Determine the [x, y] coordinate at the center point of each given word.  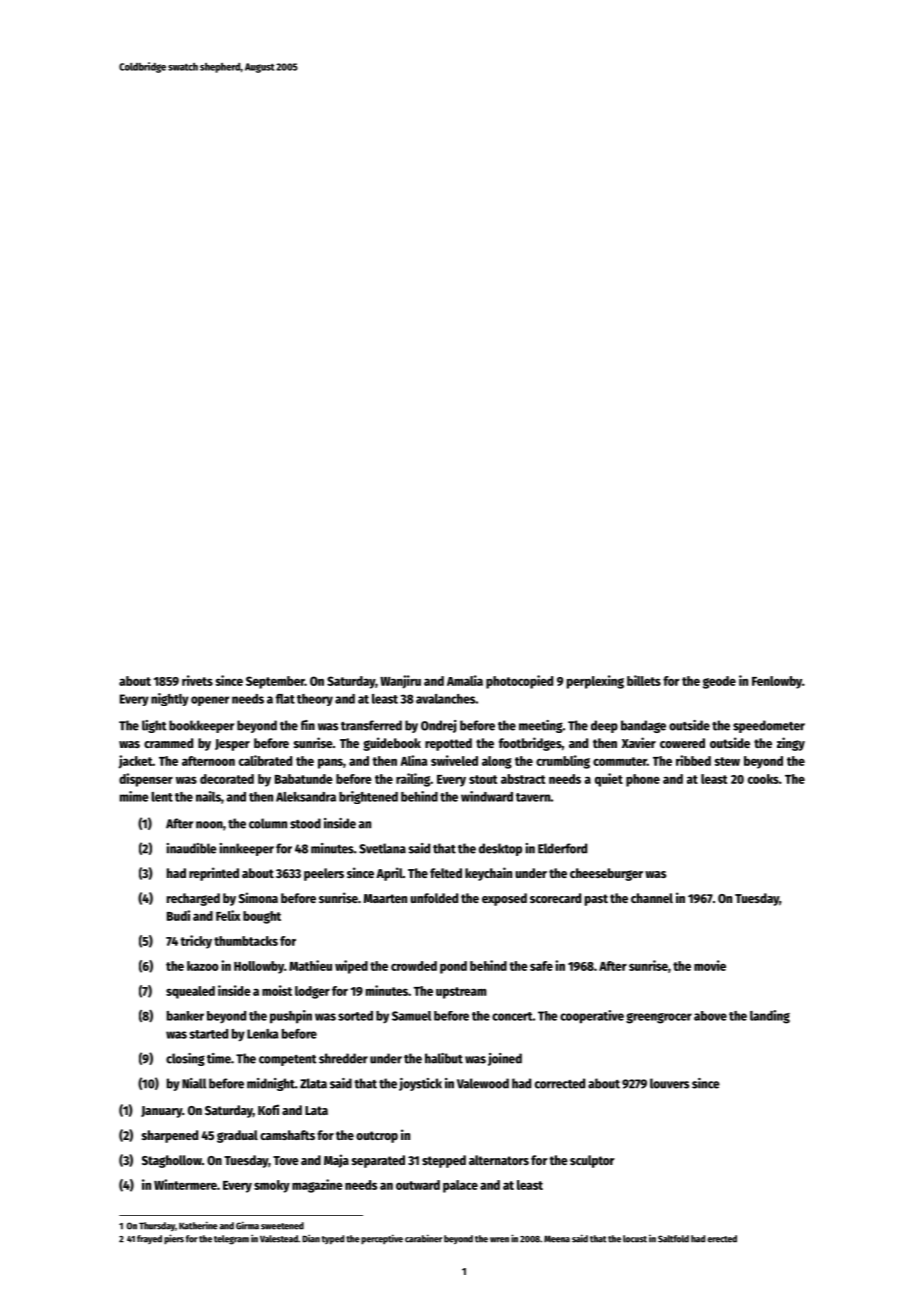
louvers [669, 1083]
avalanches [445, 699]
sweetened [282, 1226]
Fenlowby [777, 682]
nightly [170, 699]
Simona [258, 897]
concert [512, 1016]
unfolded [434, 898]
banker [185, 1016]
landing [770, 1017]
